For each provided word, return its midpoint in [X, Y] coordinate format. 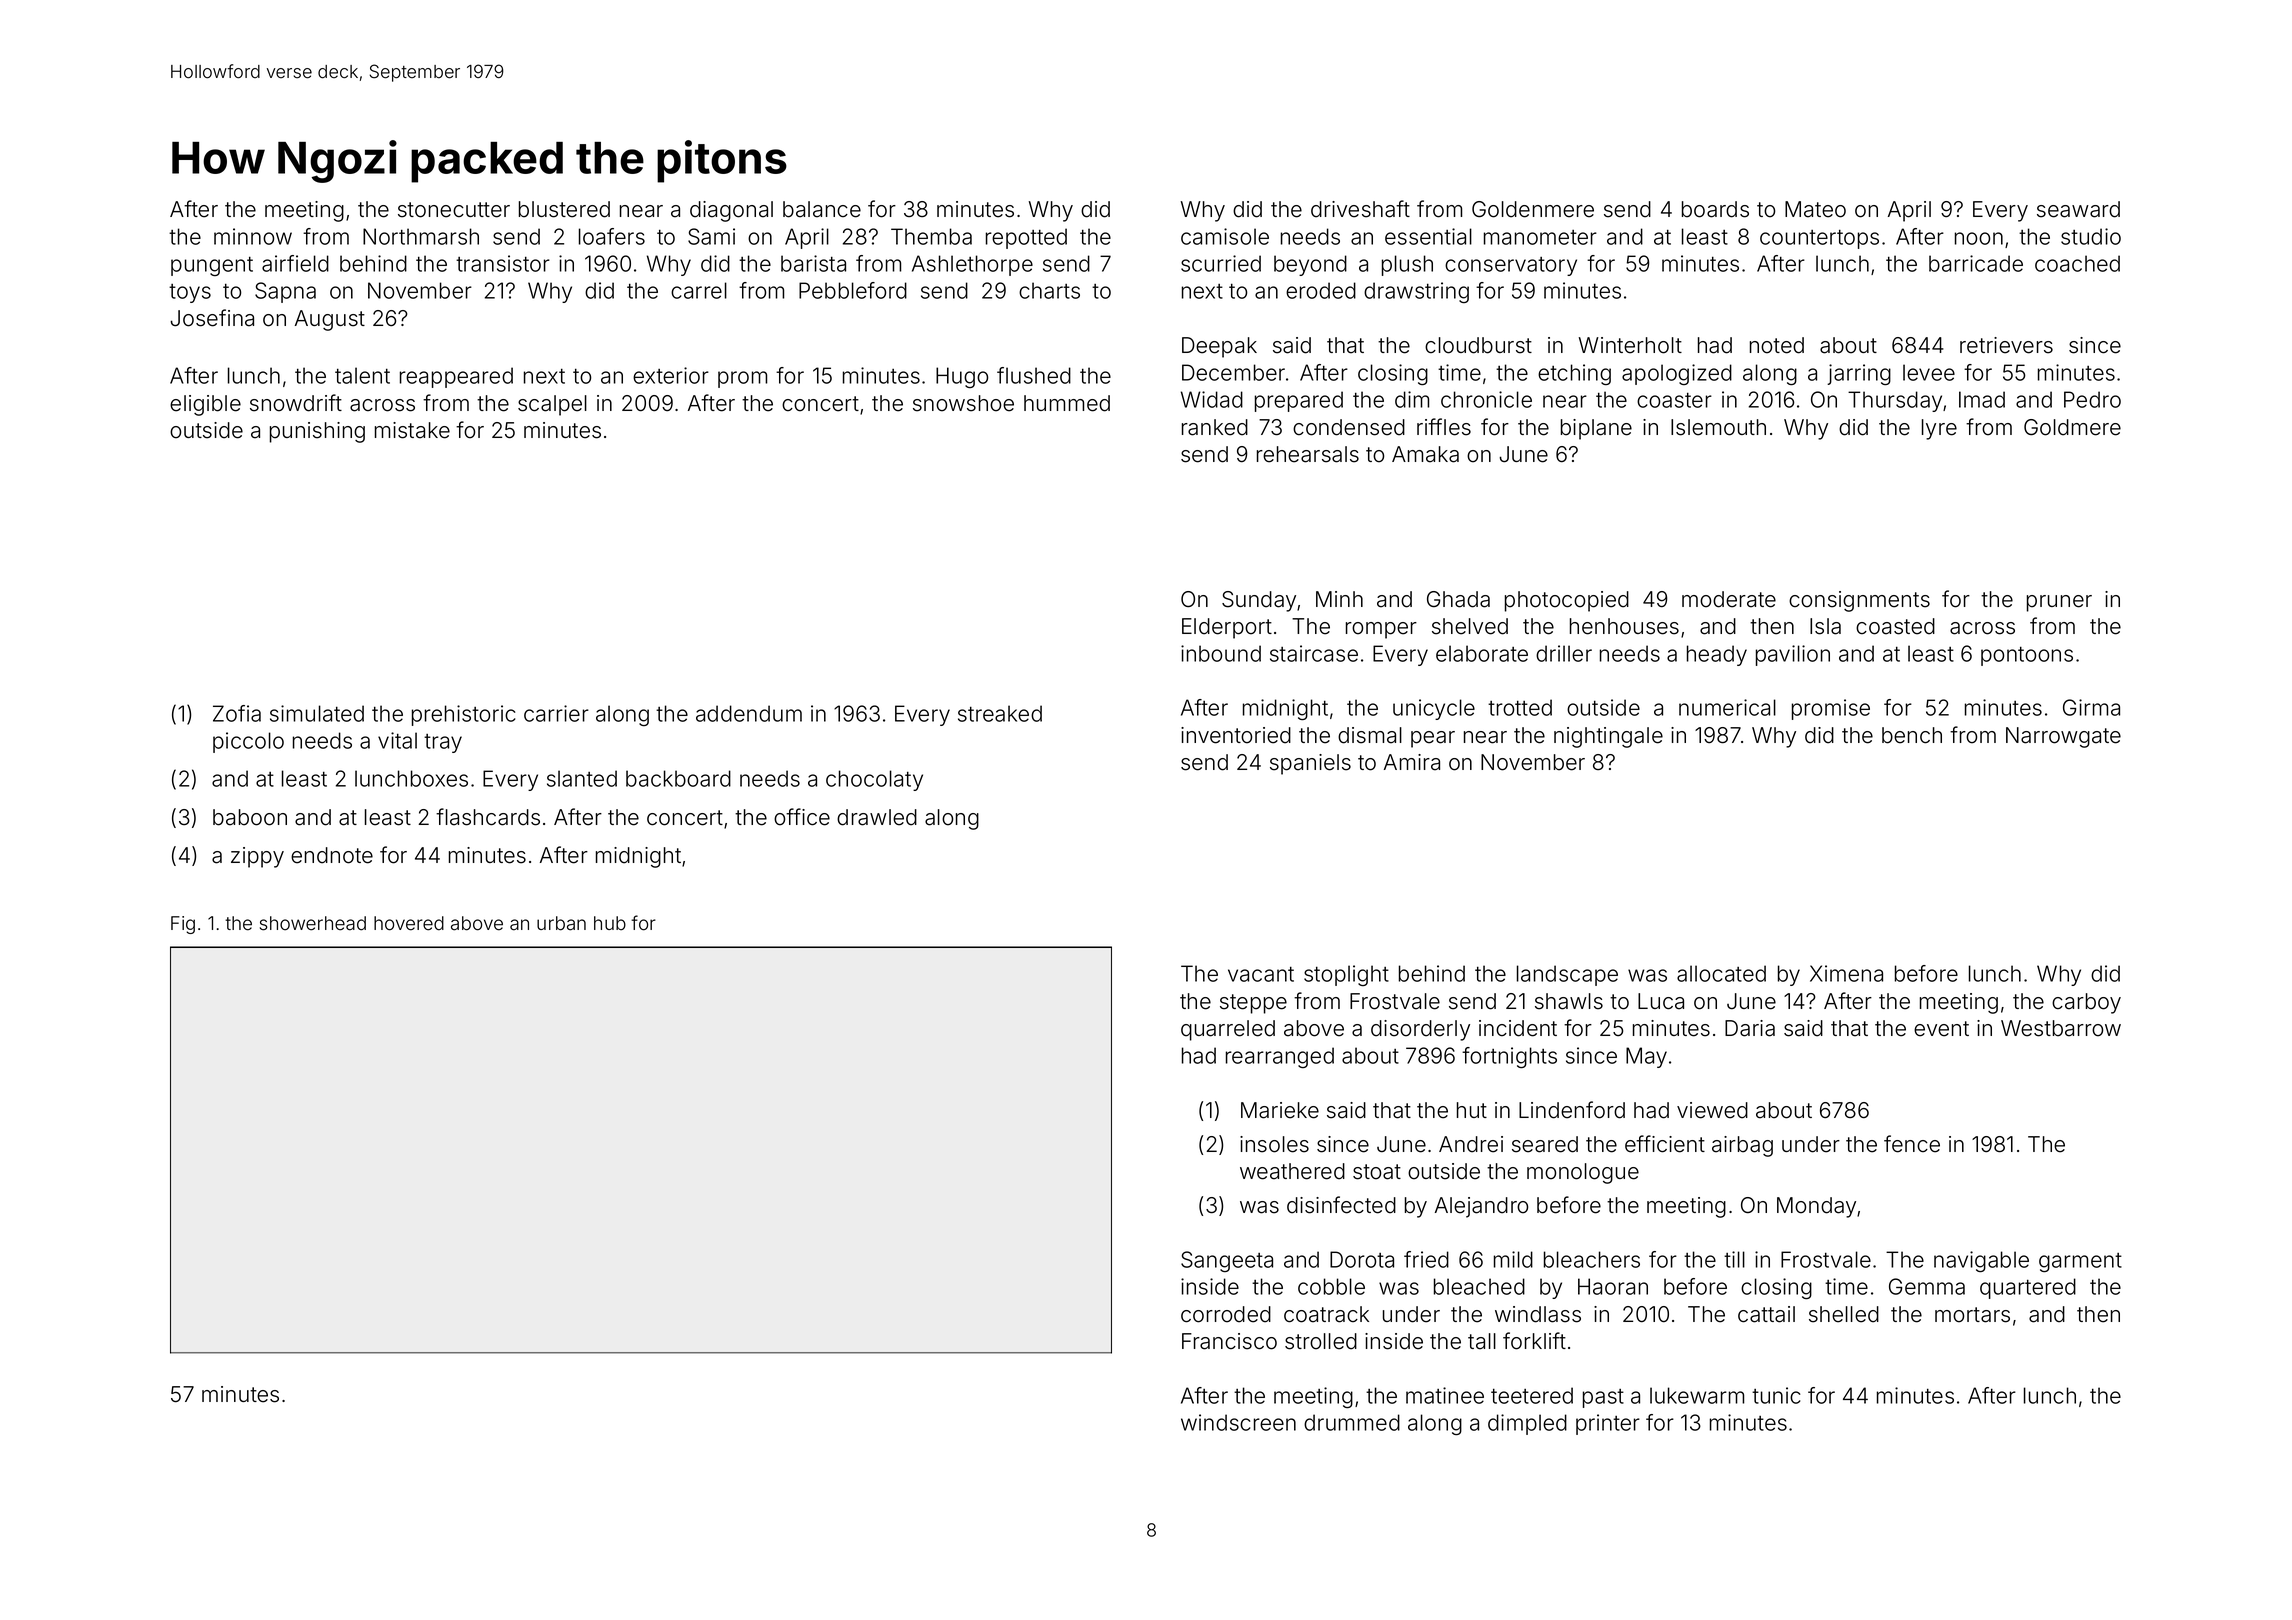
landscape [1567, 975]
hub [610, 923]
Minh [1339, 599]
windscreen [1238, 1422]
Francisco [1229, 1341]
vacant [1261, 974]
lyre [1939, 429]
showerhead [313, 923]
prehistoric [463, 715]
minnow [253, 236]
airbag [1742, 1146]
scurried [1221, 263]
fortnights [1509, 1057]
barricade [1976, 263]
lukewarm [1697, 1395]
